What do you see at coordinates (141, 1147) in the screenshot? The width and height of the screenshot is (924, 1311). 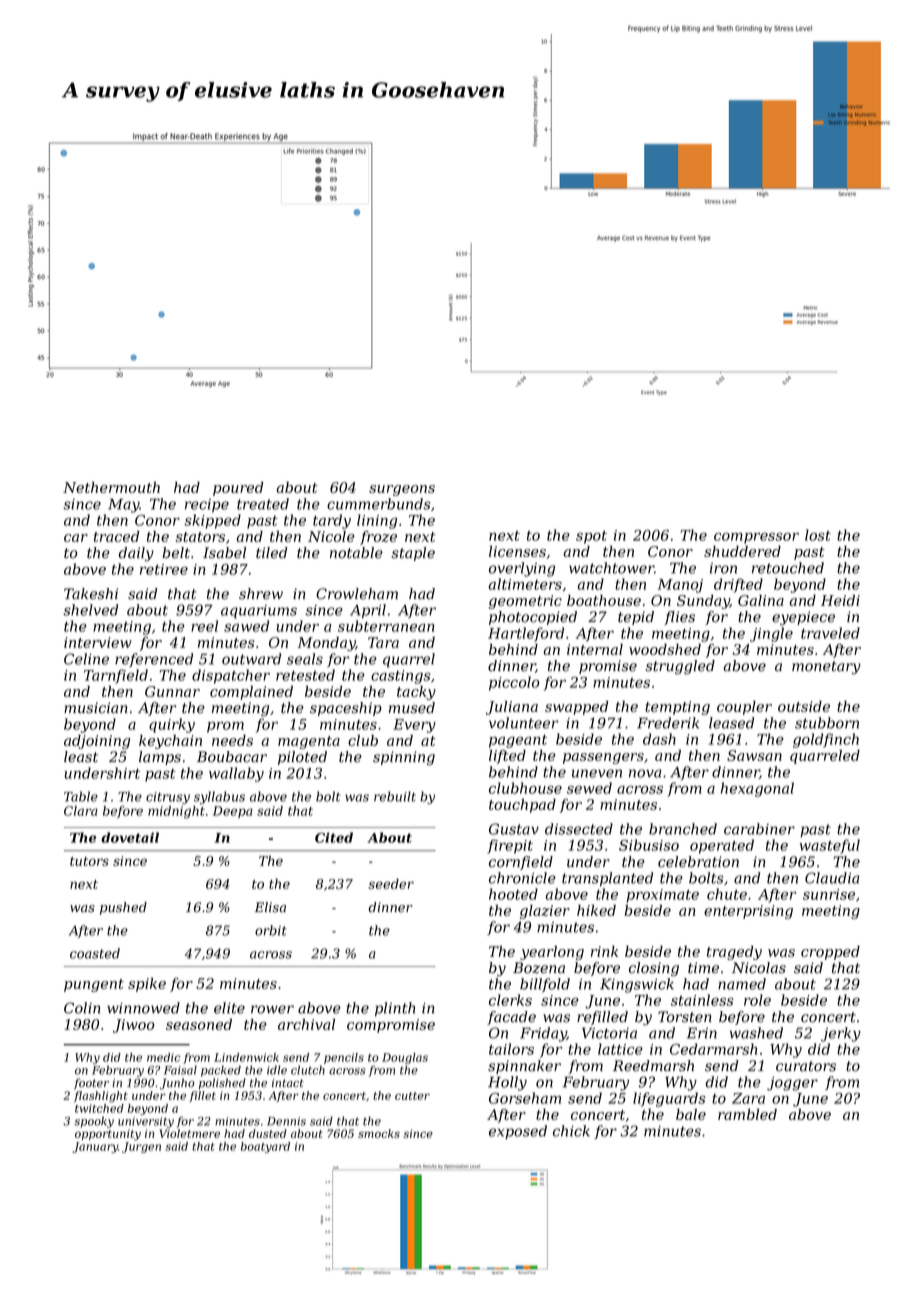 I see `Jurgen` at bounding box center [141, 1147].
